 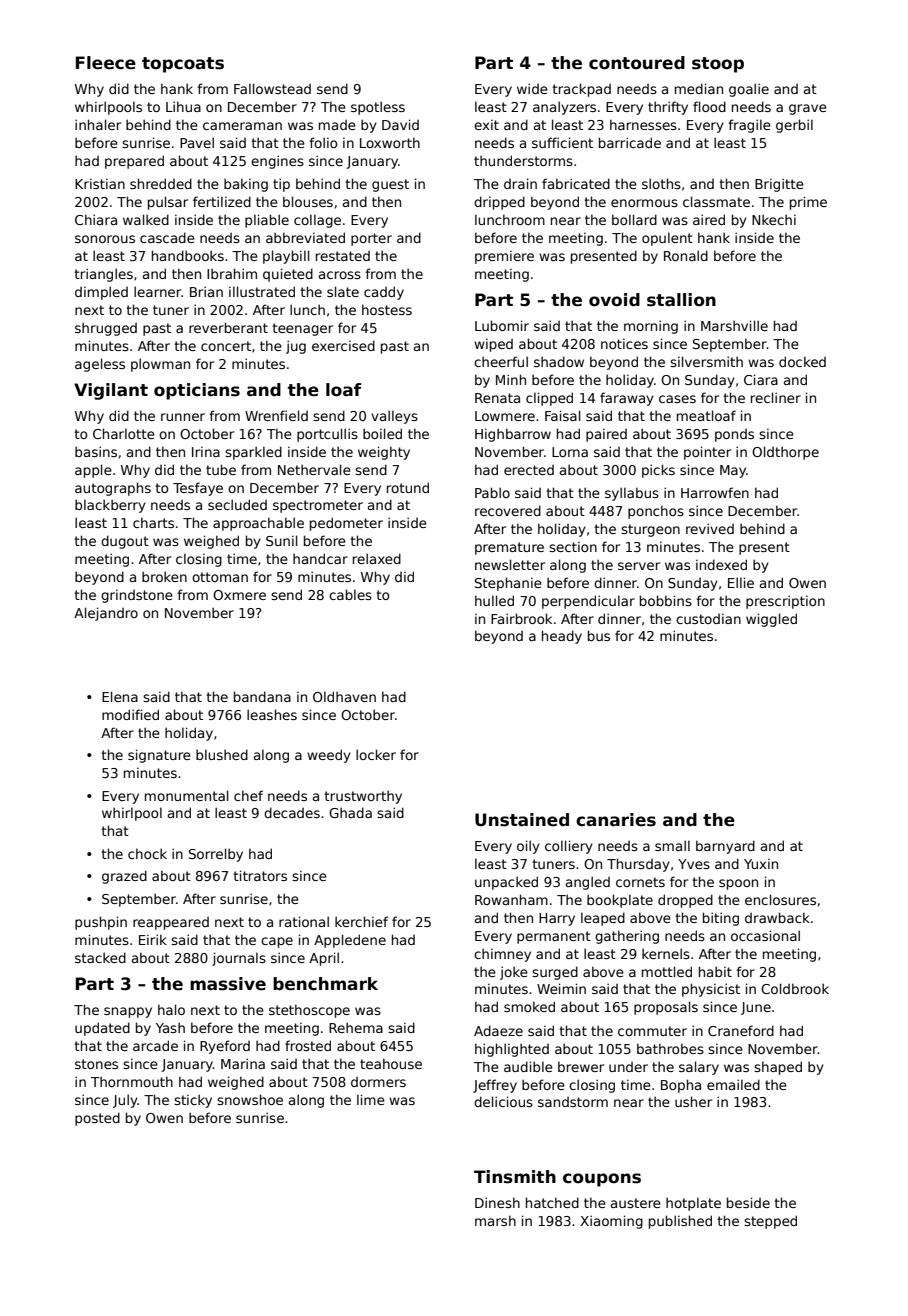 I want to click on custodian, so click(x=708, y=618).
